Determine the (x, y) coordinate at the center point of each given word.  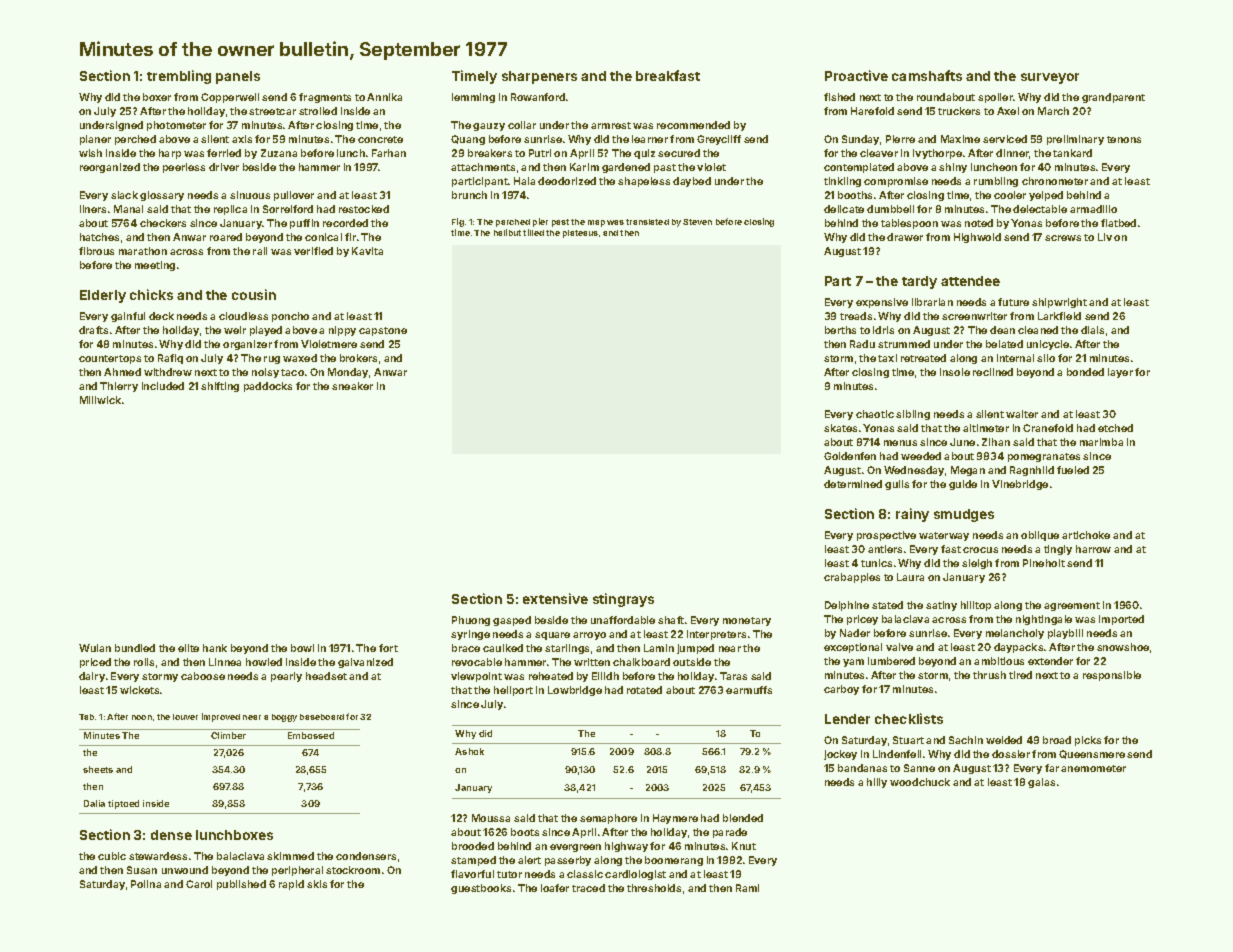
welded (1004, 740)
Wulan (95, 648)
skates (840, 428)
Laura (910, 577)
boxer (157, 97)
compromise (896, 182)
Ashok (469, 751)
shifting (220, 387)
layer (1120, 373)
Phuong (471, 621)
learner (650, 139)
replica (230, 210)
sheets (98, 769)
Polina (146, 884)
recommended (693, 125)
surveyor (1050, 78)
